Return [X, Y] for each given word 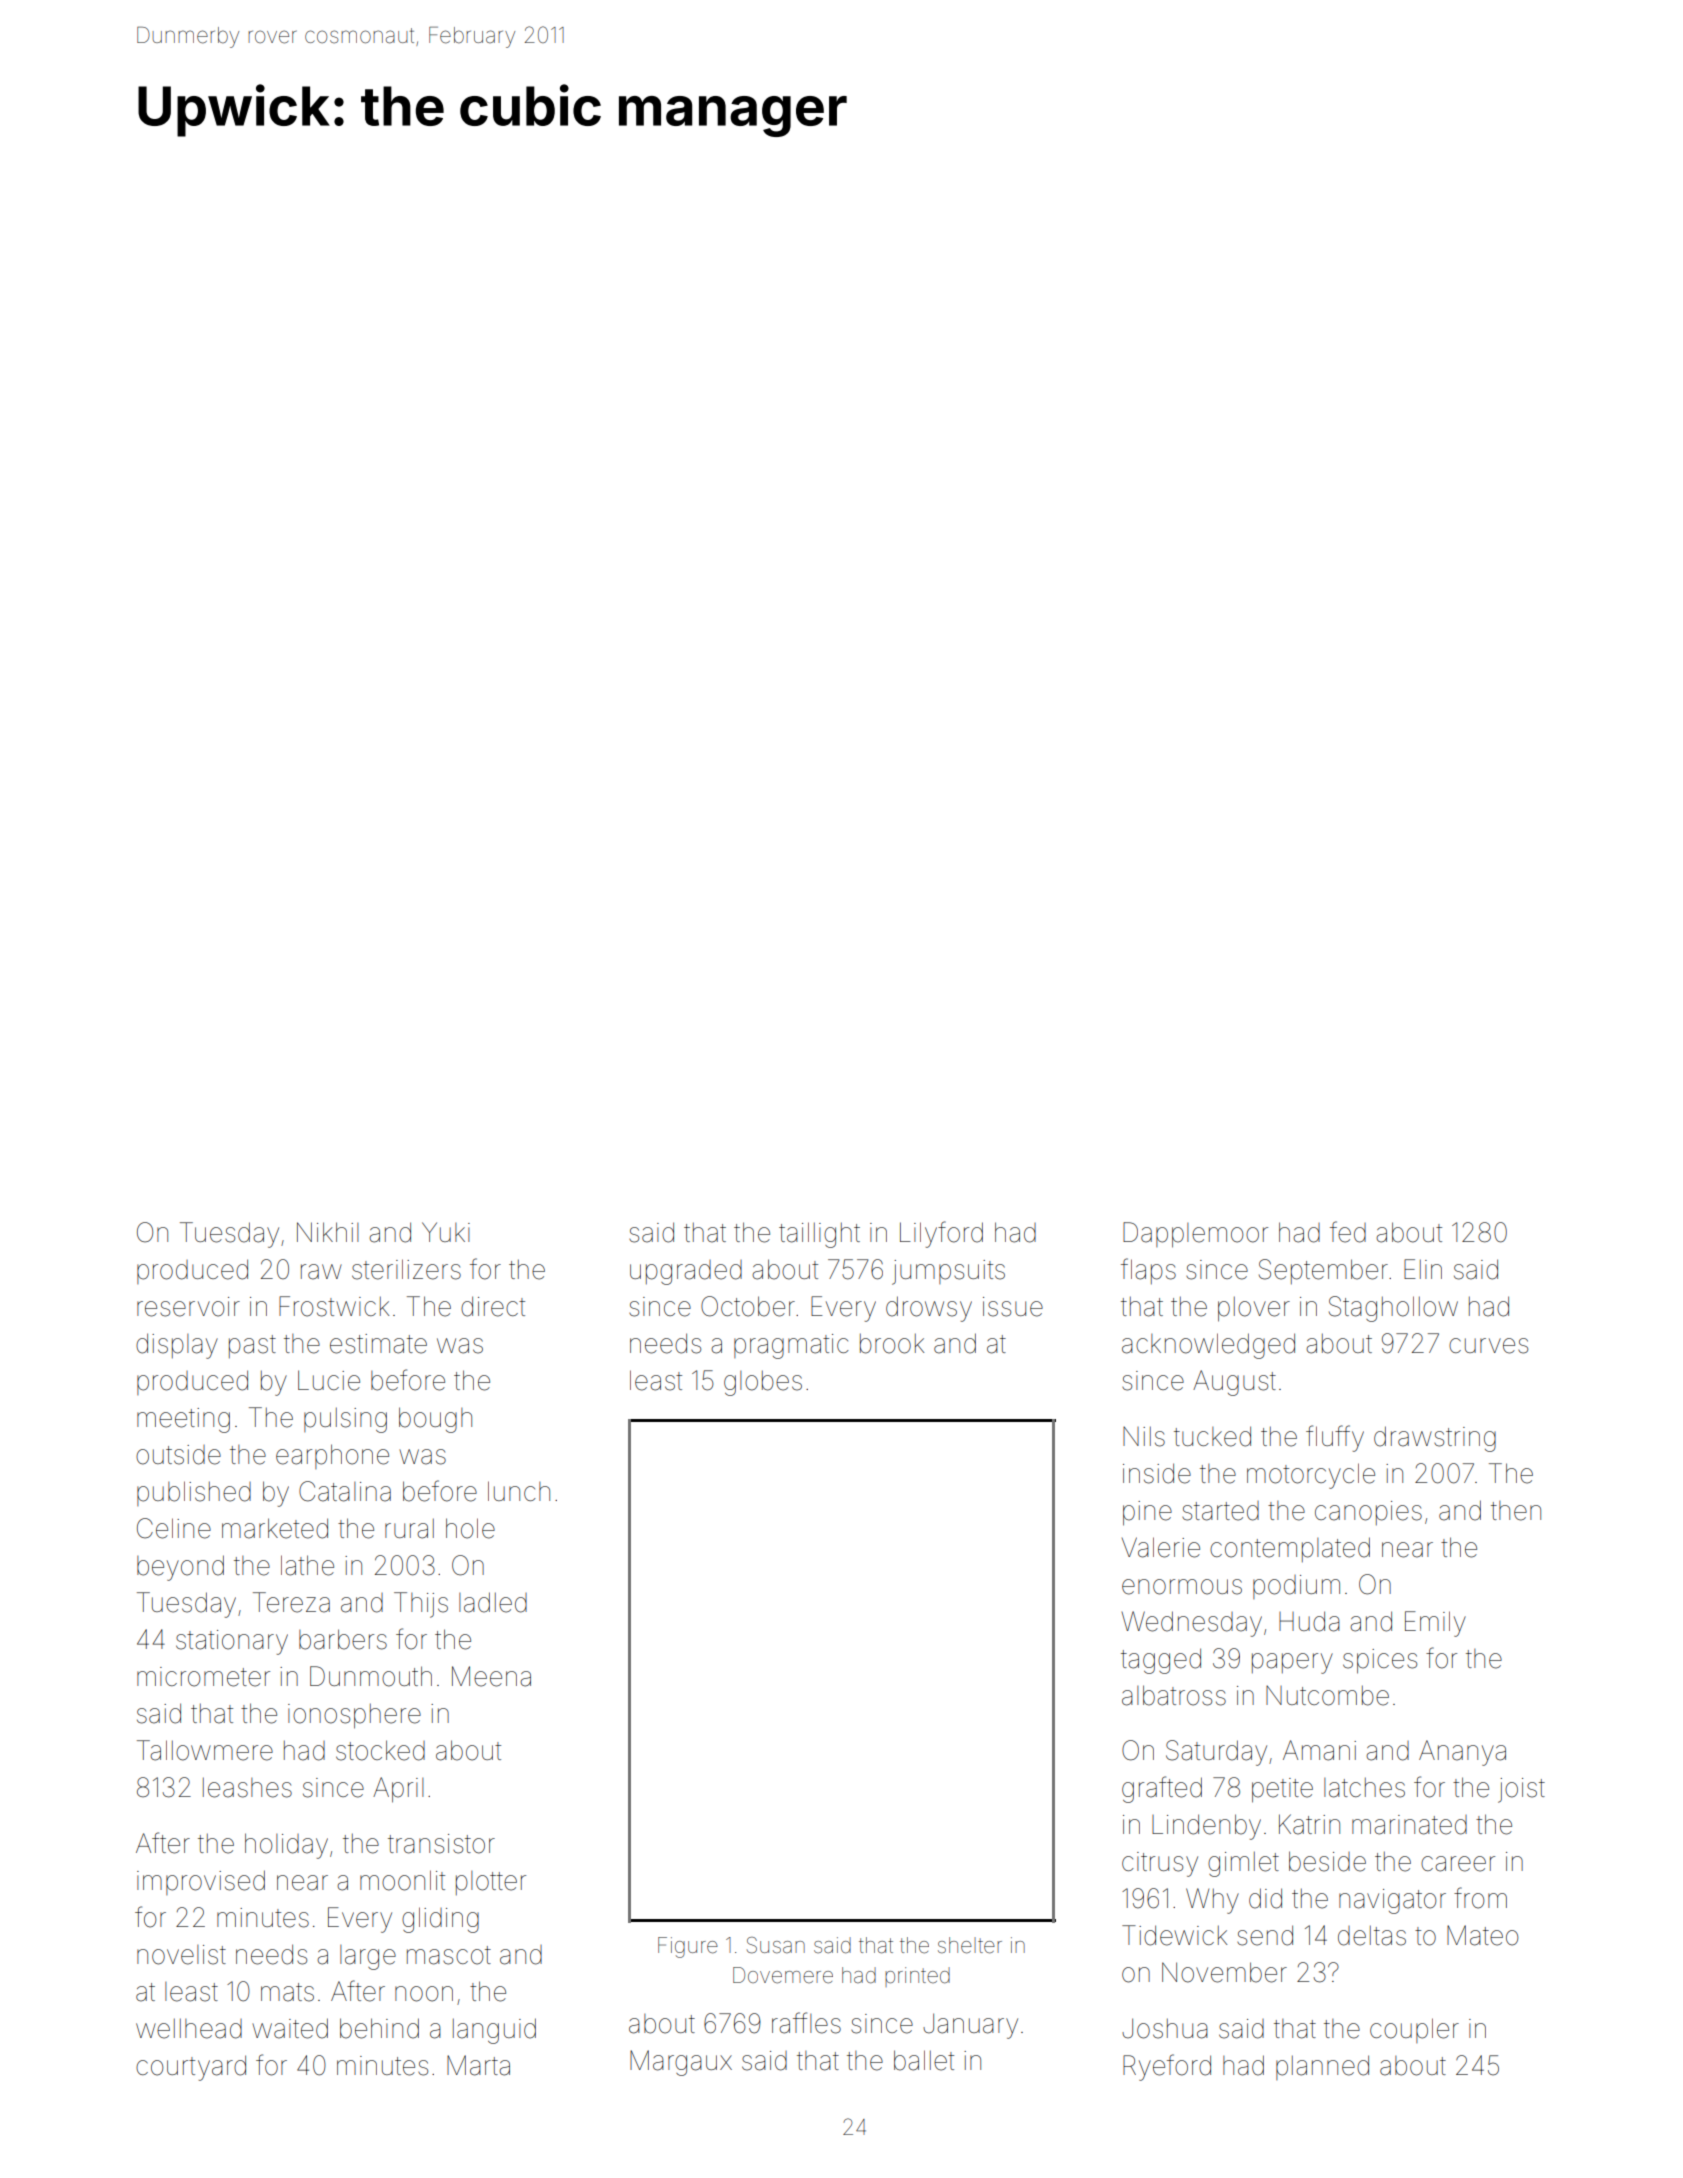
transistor [441, 1844]
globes [763, 1383]
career [1458, 1864]
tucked [1212, 1436]
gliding [440, 1920]
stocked [380, 1750]
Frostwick [334, 1306]
